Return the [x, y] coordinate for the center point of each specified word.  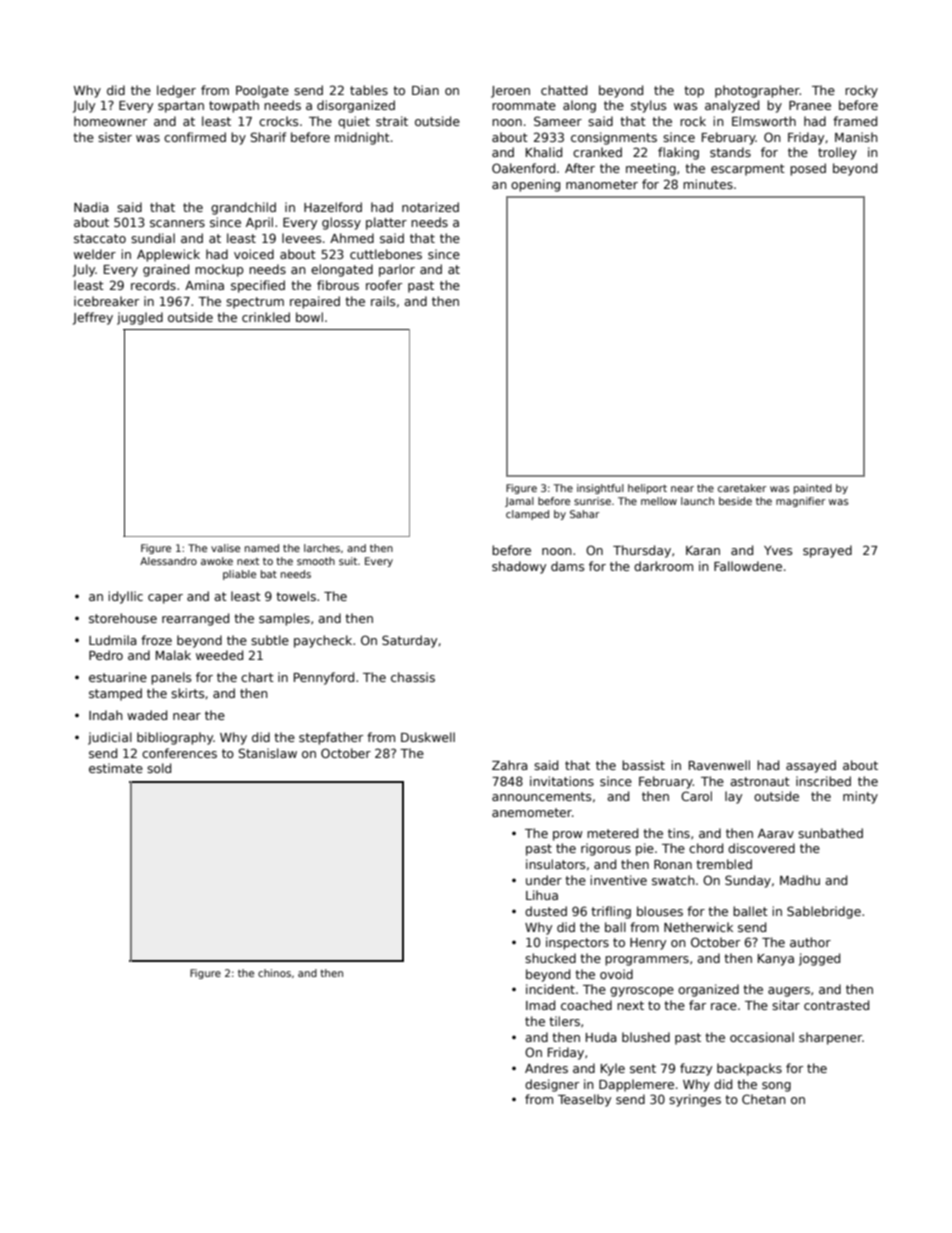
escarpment [748, 170]
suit [348, 561]
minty [860, 797]
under [544, 880]
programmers [647, 961]
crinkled [266, 317]
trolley [837, 153]
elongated [342, 270]
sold [159, 768]
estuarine [118, 677]
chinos [274, 973]
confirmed [195, 137]
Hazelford [333, 207]
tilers [564, 1021]
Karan [703, 550]
